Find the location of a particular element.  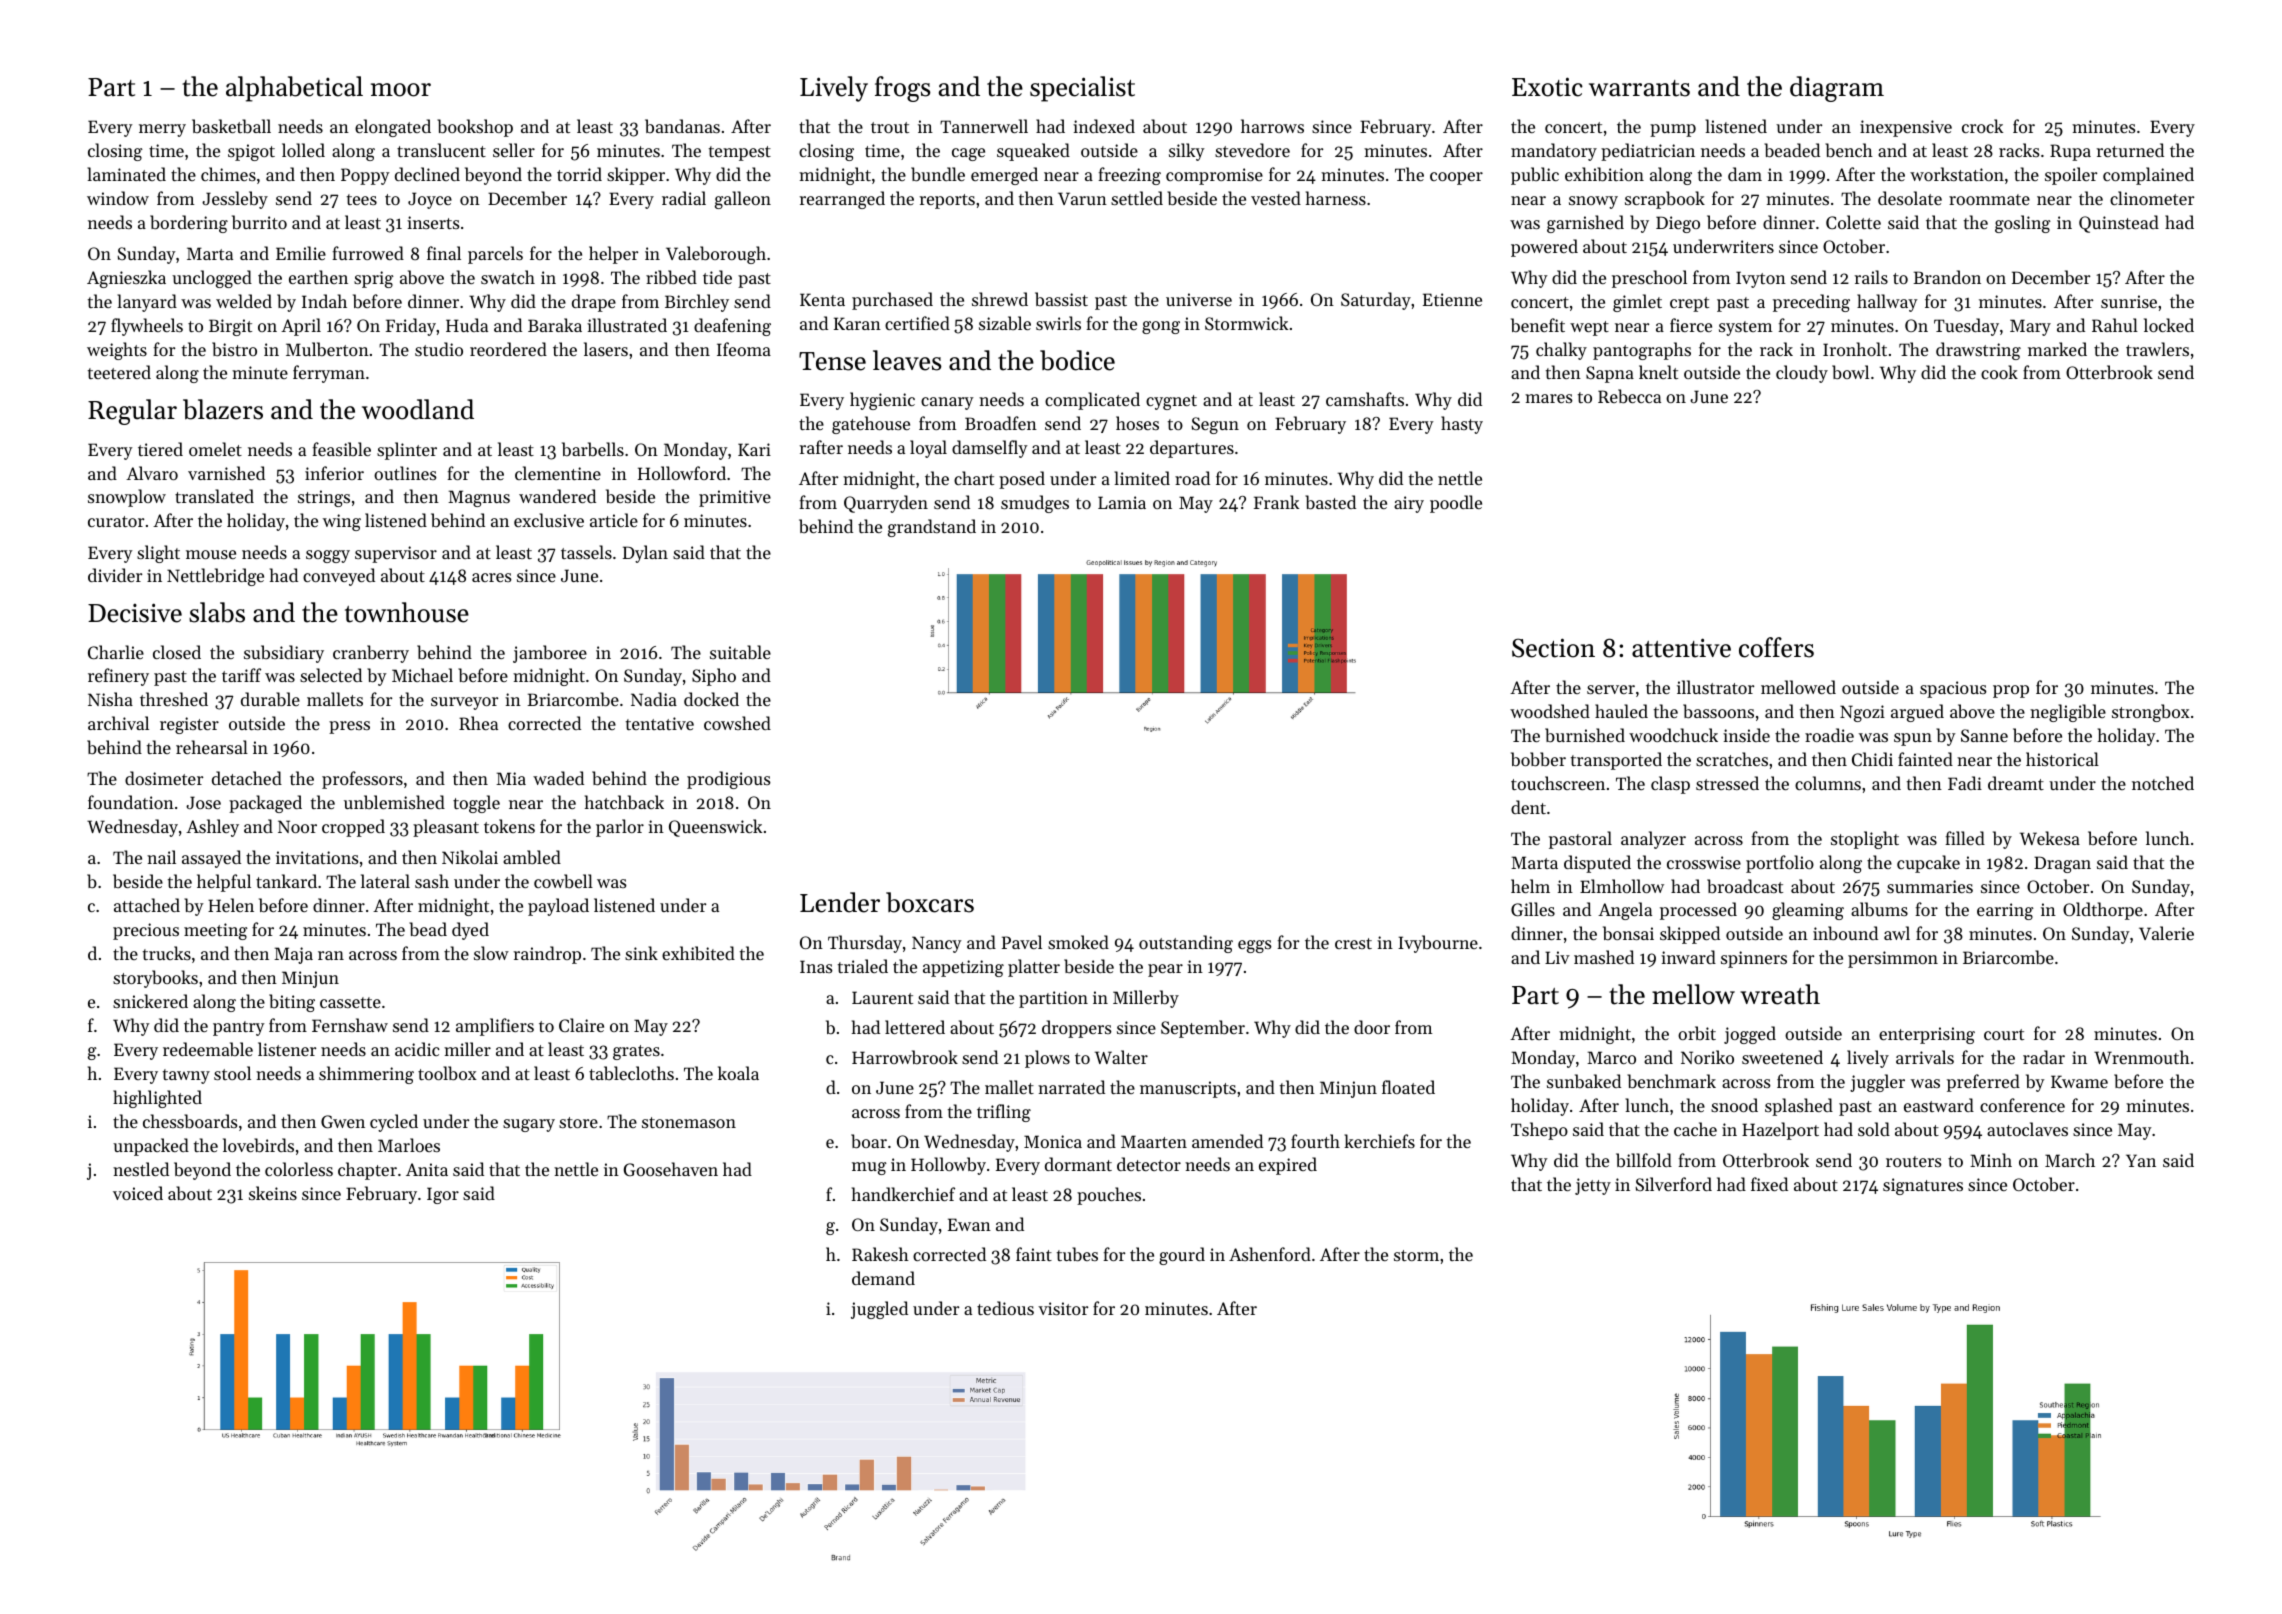

specialist is located at coordinates (1082, 89).
